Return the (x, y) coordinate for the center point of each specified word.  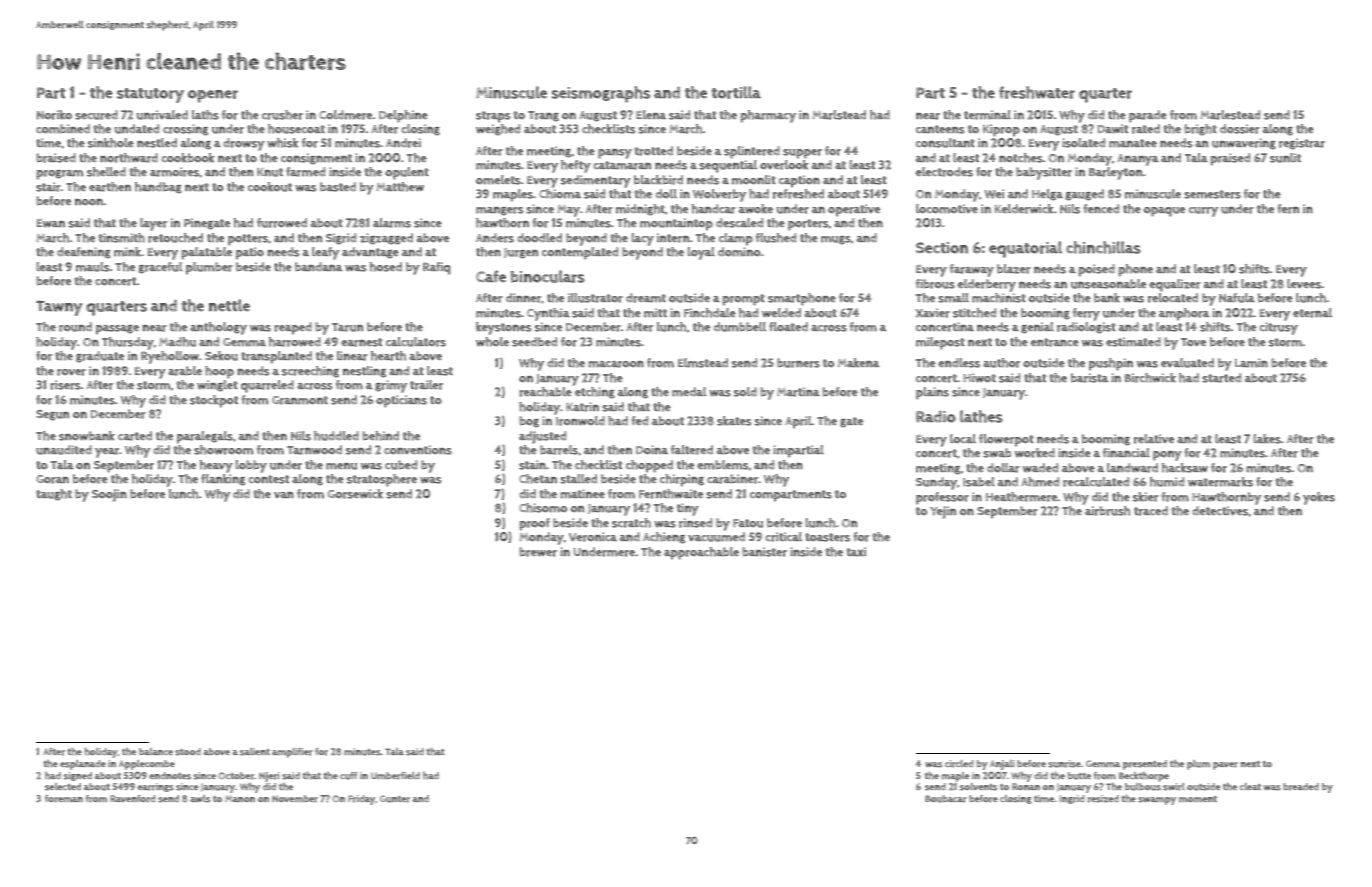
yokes (1319, 498)
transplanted (276, 357)
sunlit (1285, 158)
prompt (743, 300)
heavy (216, 466)
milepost (940, 343)
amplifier (292, 753)
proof (534, 524)
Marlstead (839, 115)
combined (63, 129)
